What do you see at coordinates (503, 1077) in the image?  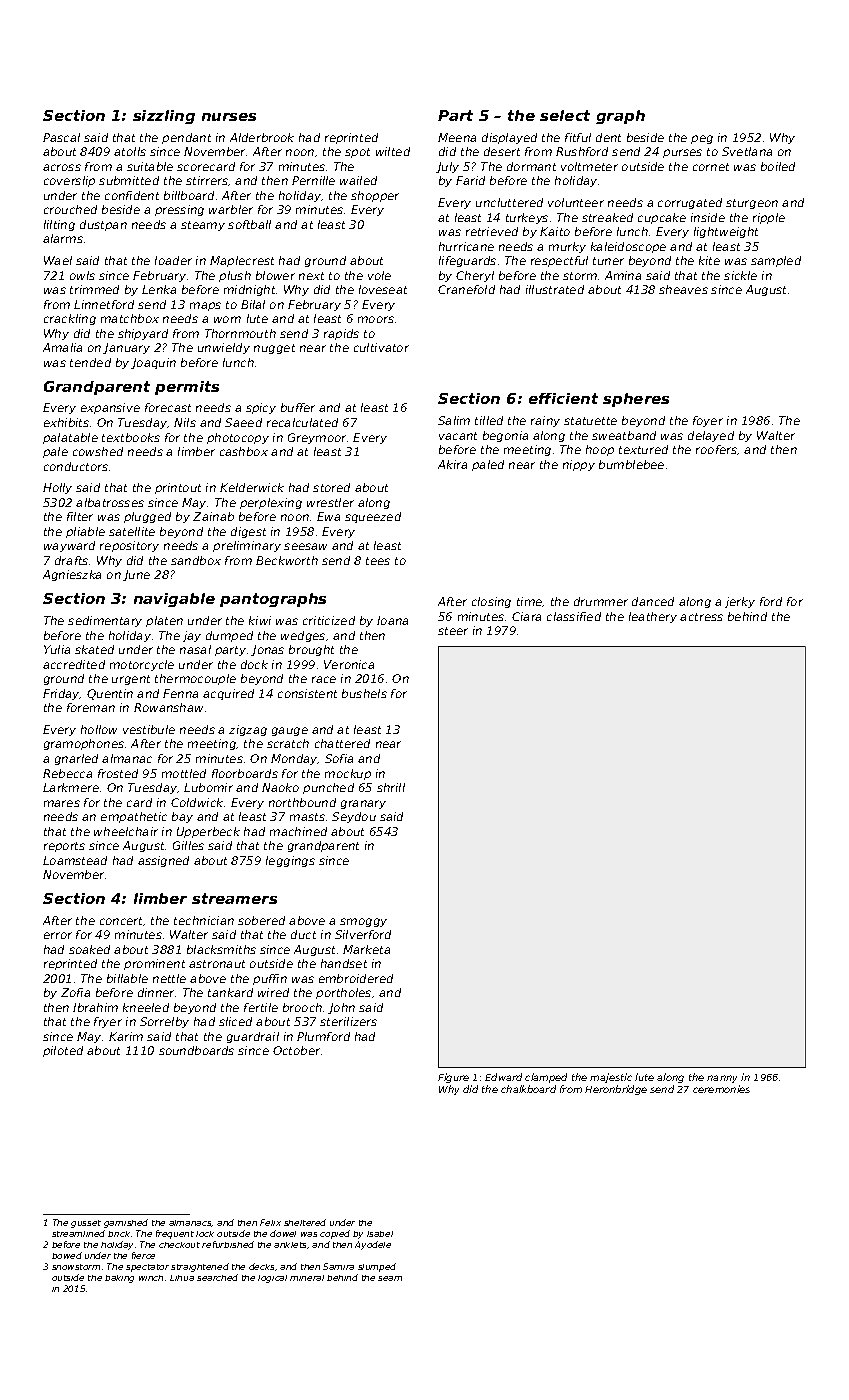 I see `Edward` at bounding box center [503, 1077].
